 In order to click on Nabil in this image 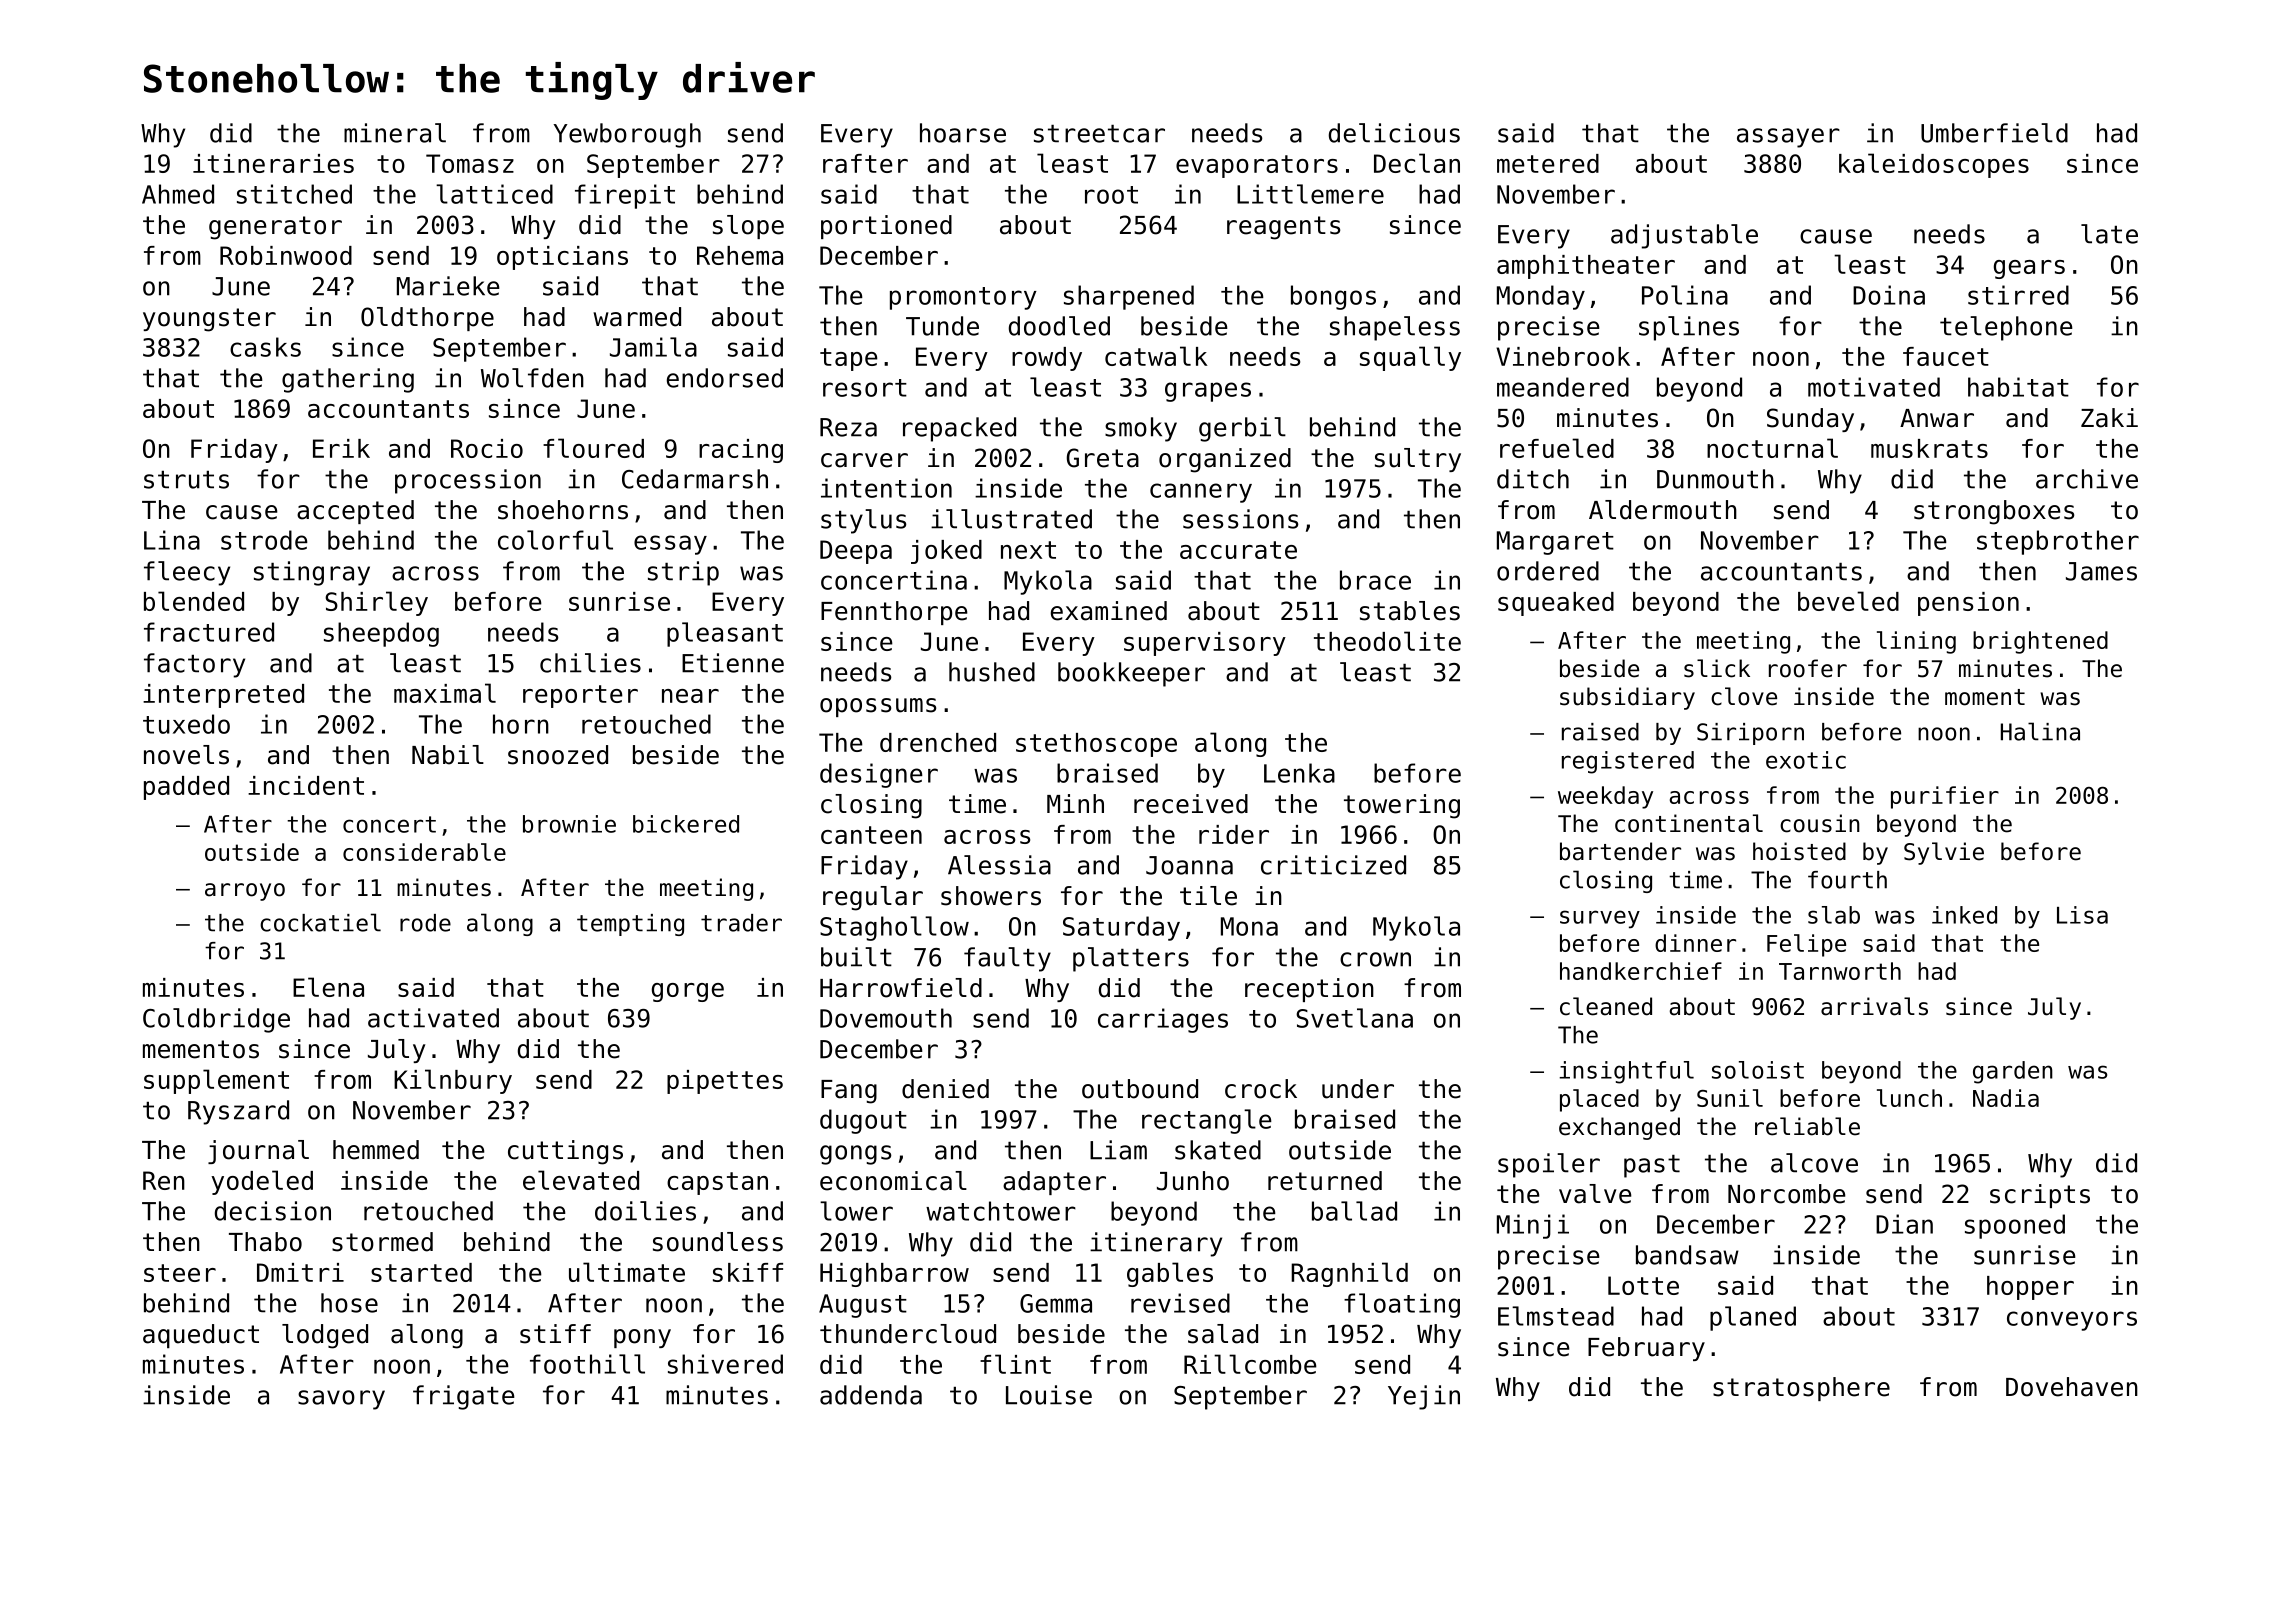, I will do `click(448, 755)`.
